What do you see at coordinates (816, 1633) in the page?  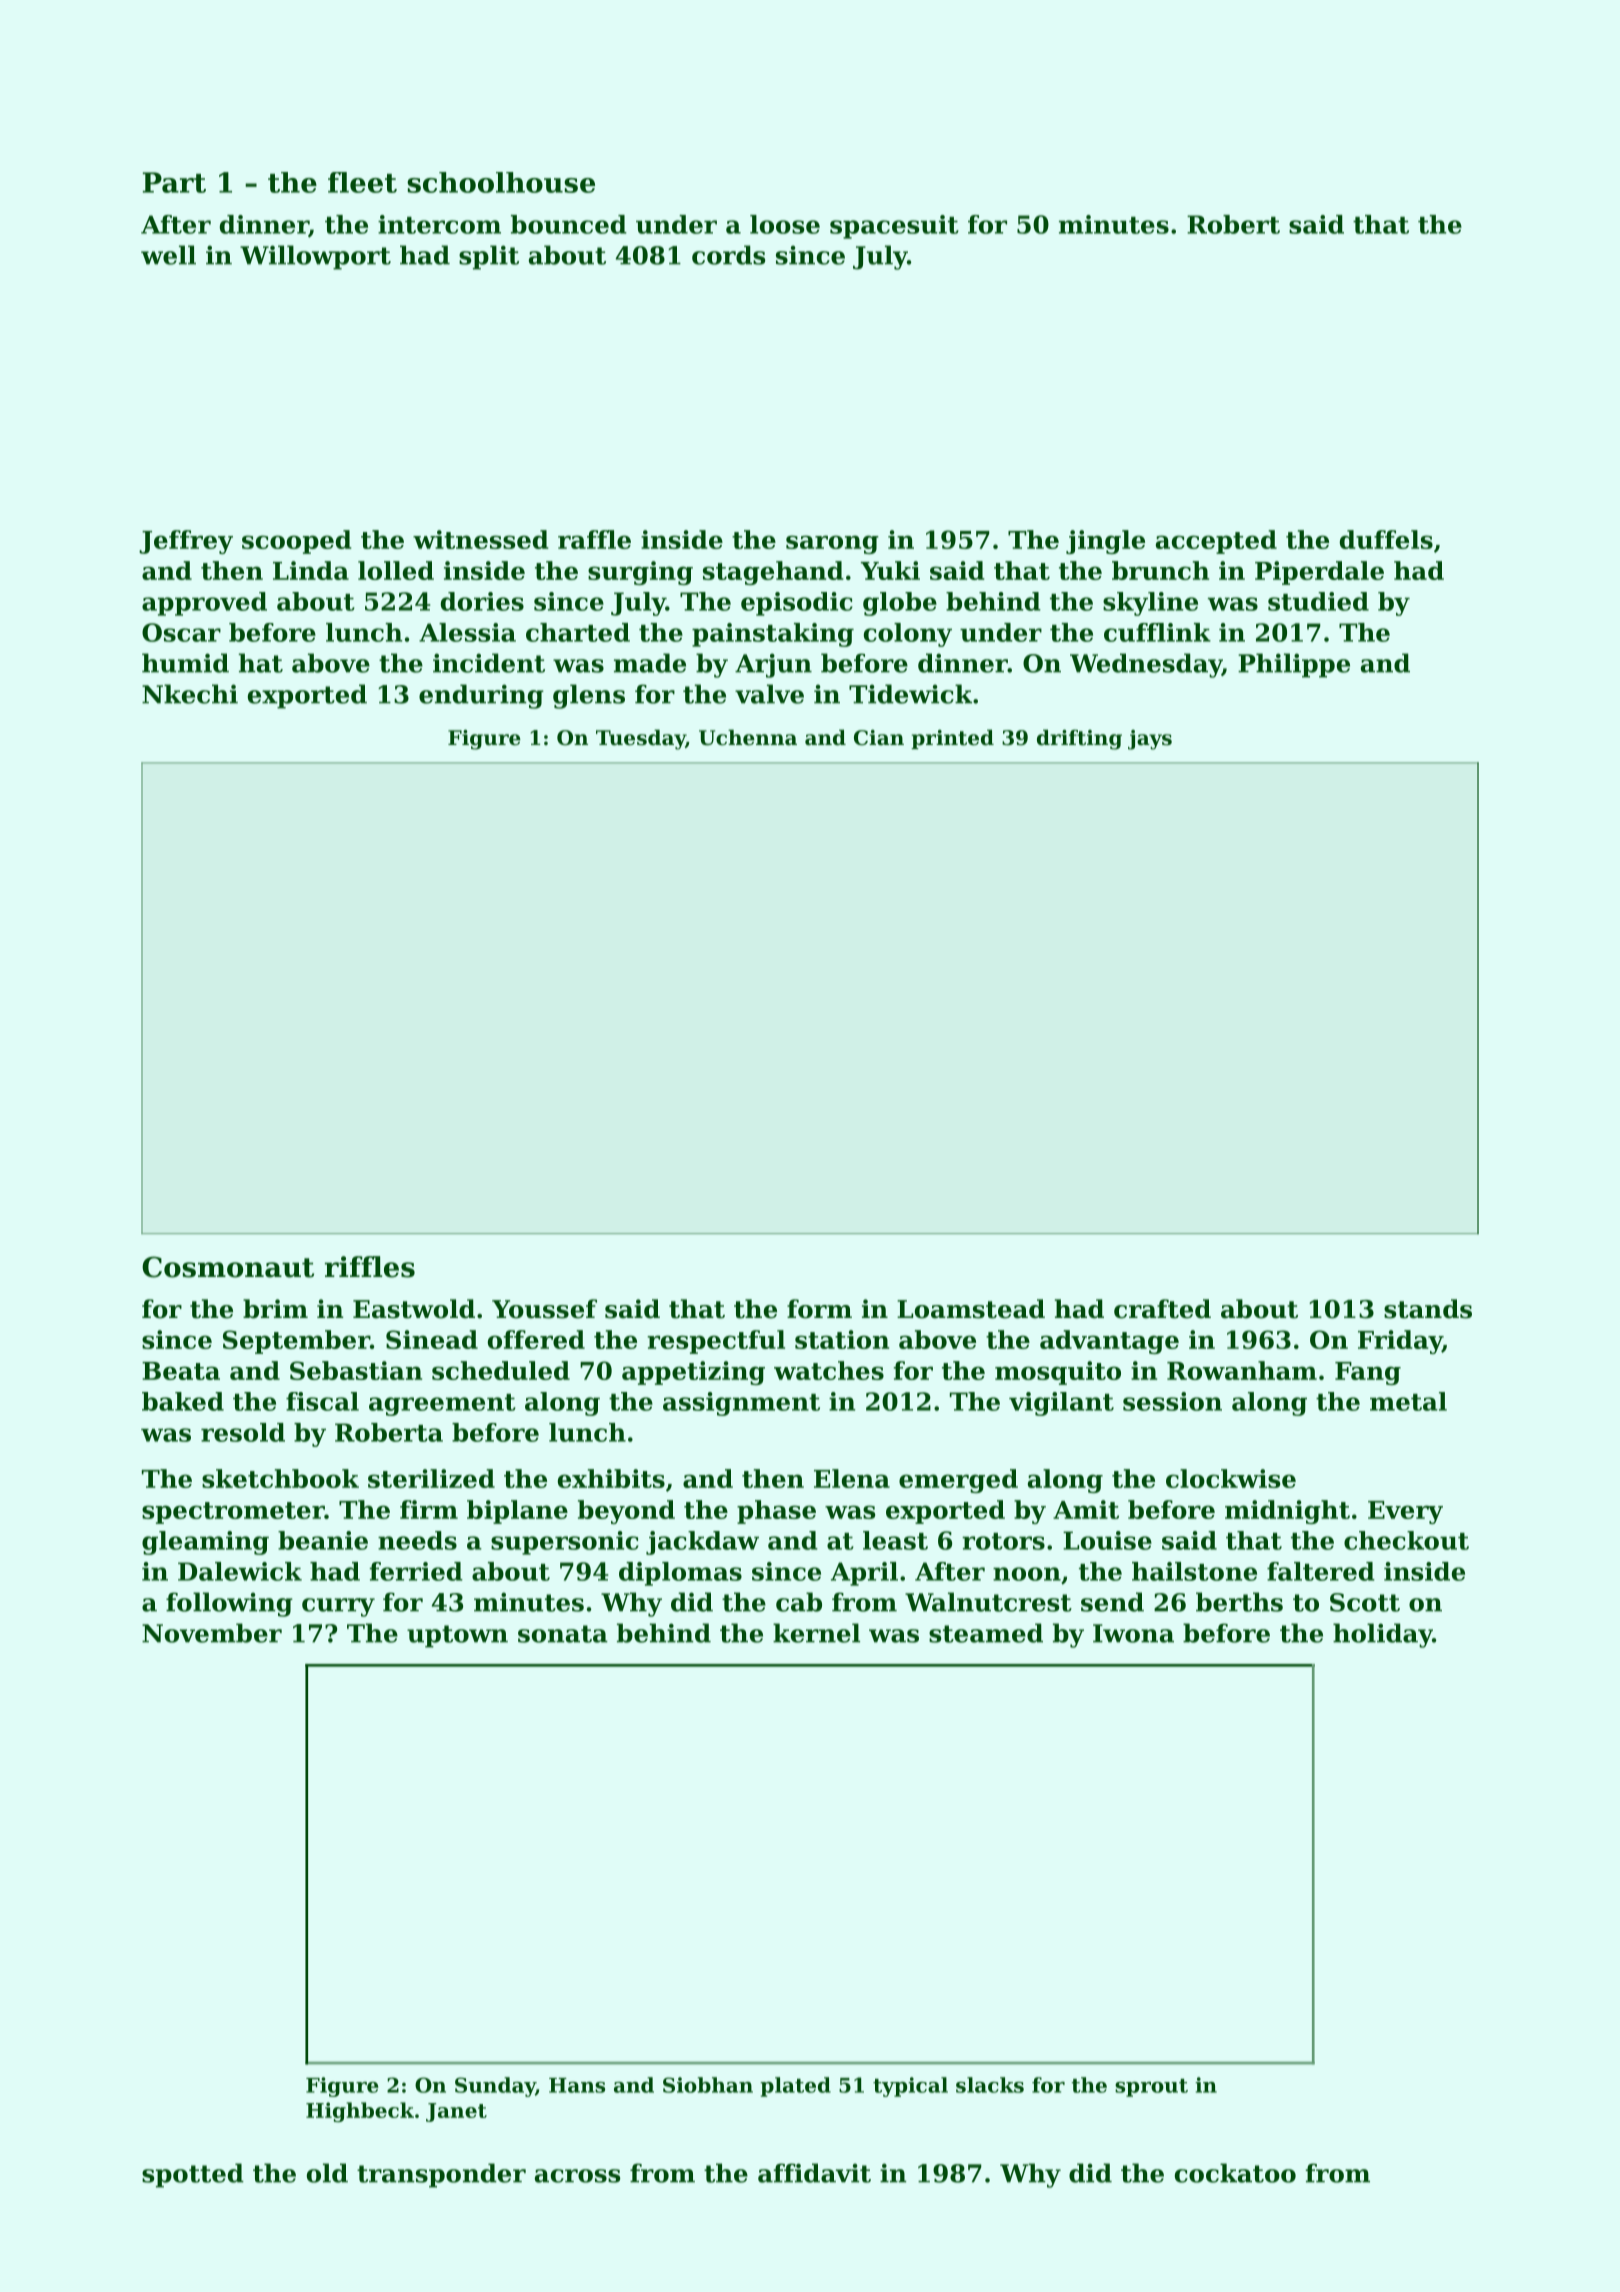 I see `kernel` at bounding box center [816, 1633].
